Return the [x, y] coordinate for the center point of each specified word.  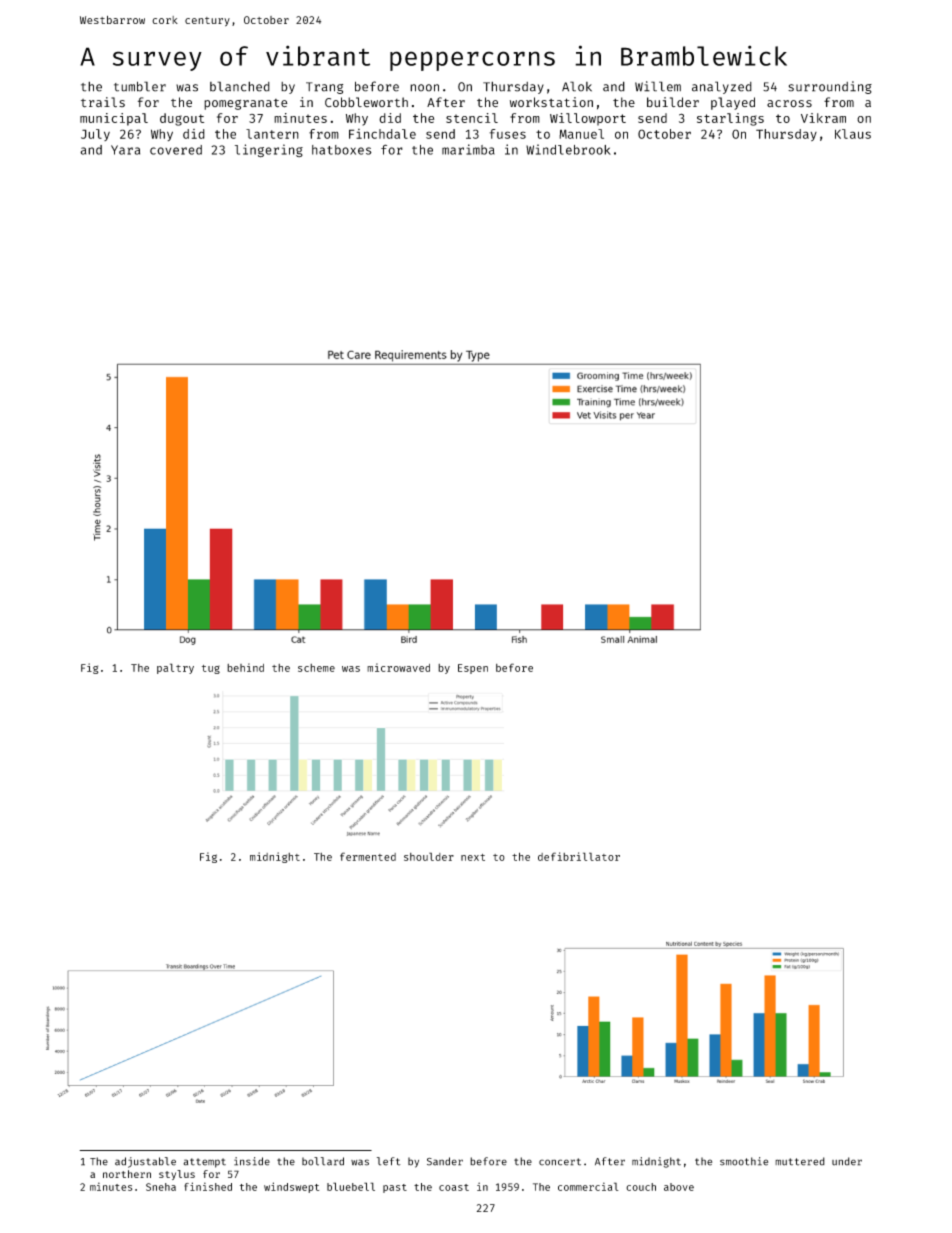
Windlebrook [568, 149]
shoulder [429, 856]
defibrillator [579, 856]
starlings [730, 119]
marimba [468, 149]
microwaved [398, 667]
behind [245, 667]
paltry [175, 668]
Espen [473, 669]
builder [673, 102]
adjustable [145, 1162]
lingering [269, 151]
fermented [368, 856]
